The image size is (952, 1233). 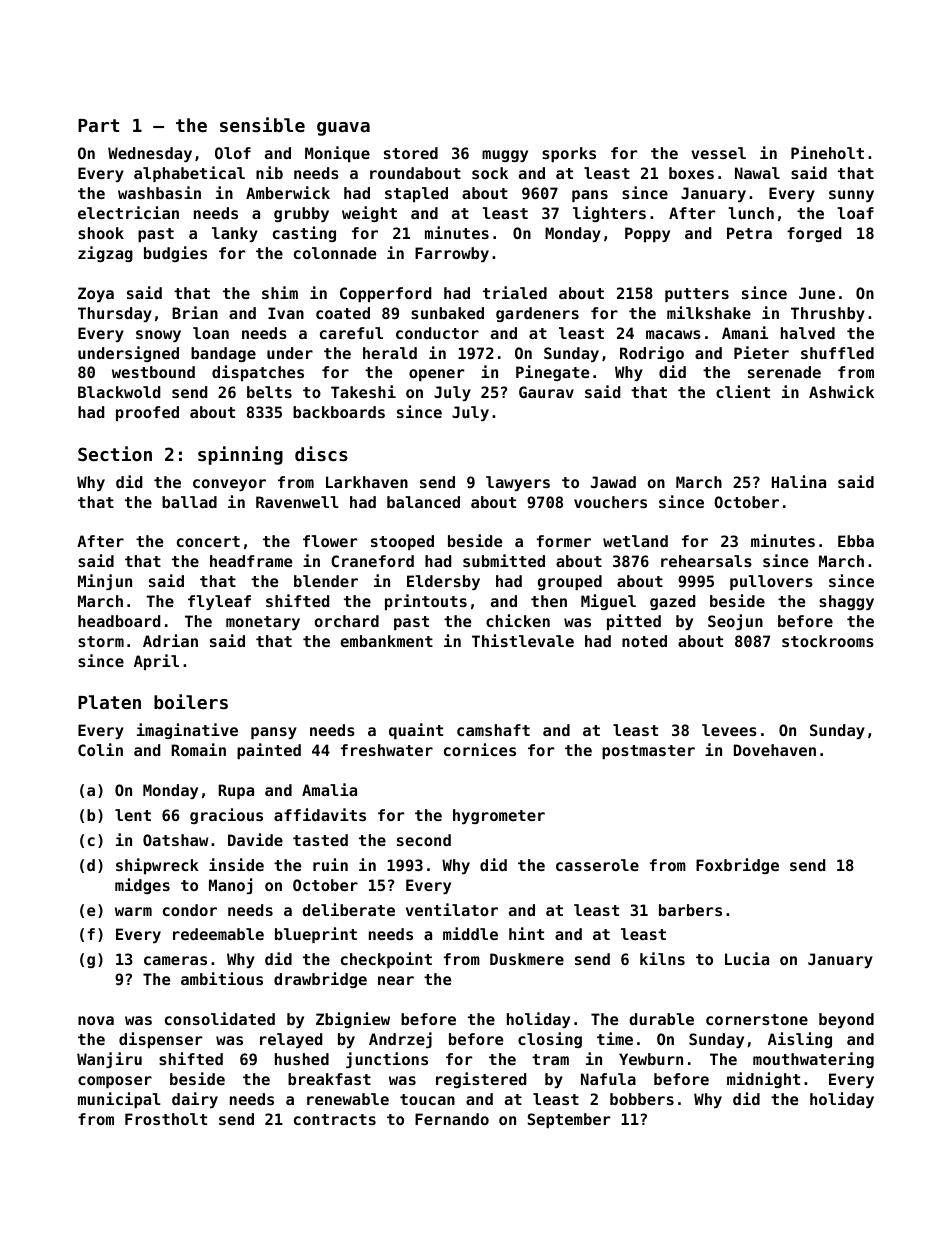 I want to click on Manoj, so click(x=230, y=886).
